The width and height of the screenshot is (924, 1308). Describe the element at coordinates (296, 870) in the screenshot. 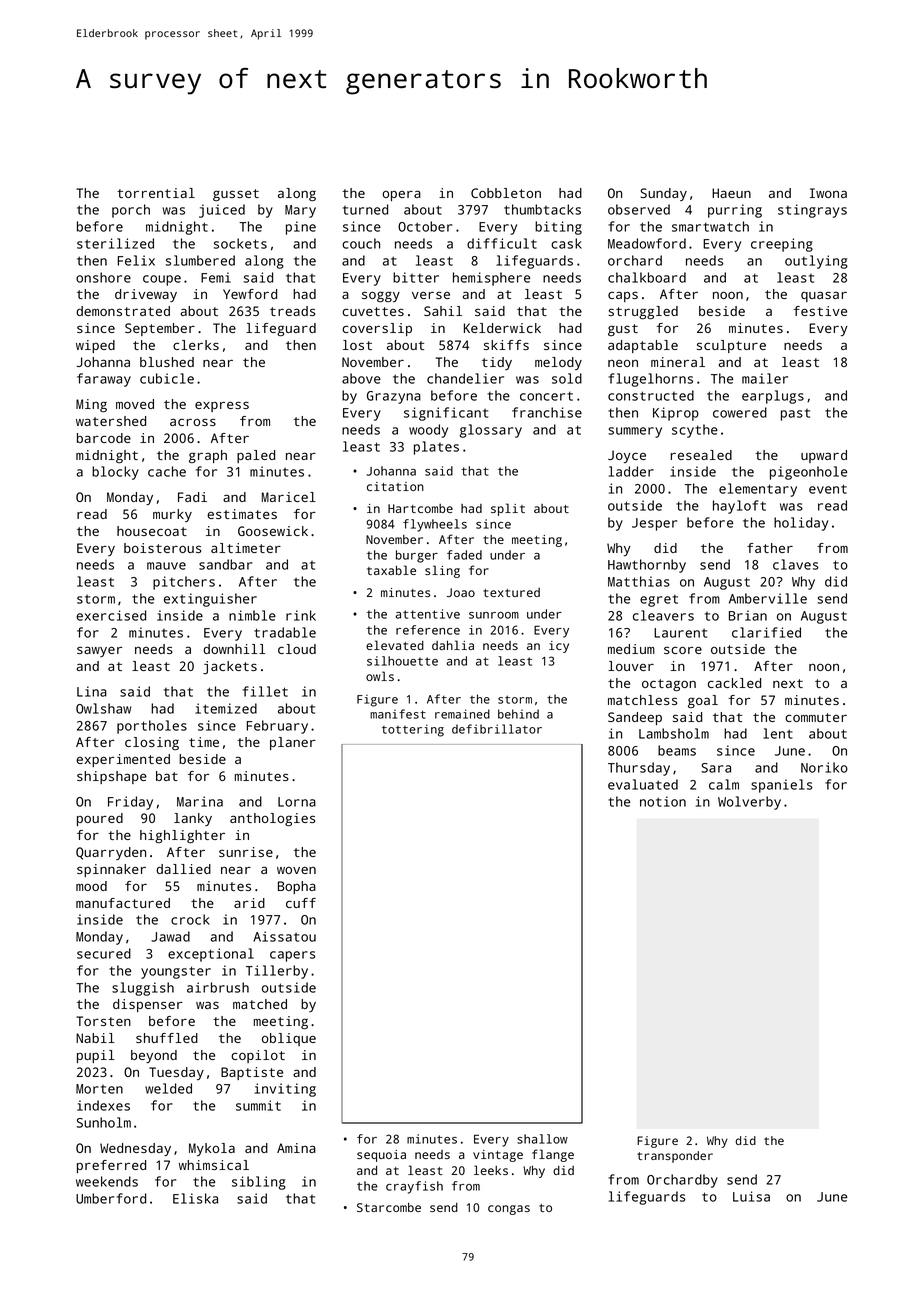

I see `woven` at that location.
